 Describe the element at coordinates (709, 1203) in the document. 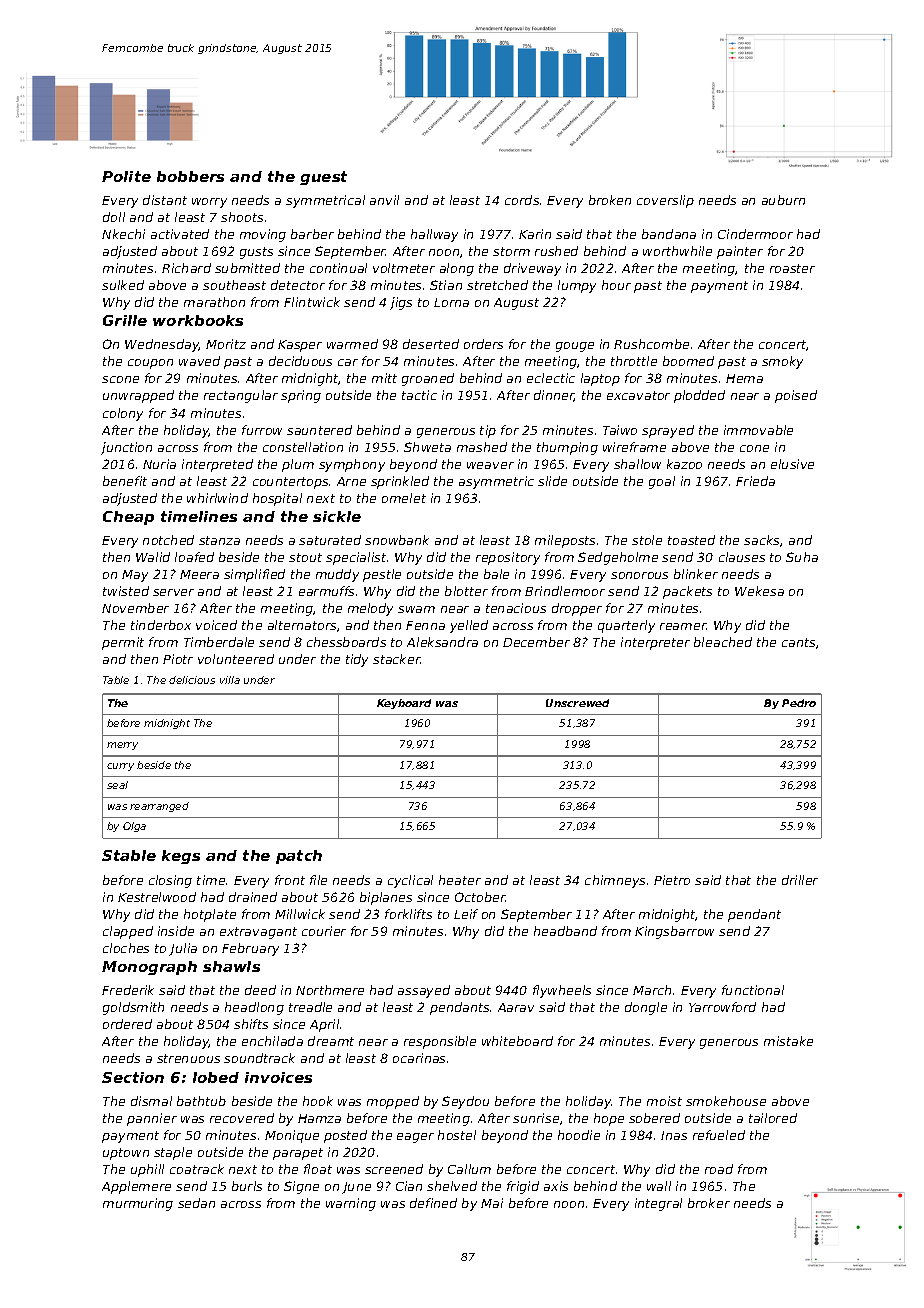

I see `broker` at that location.
